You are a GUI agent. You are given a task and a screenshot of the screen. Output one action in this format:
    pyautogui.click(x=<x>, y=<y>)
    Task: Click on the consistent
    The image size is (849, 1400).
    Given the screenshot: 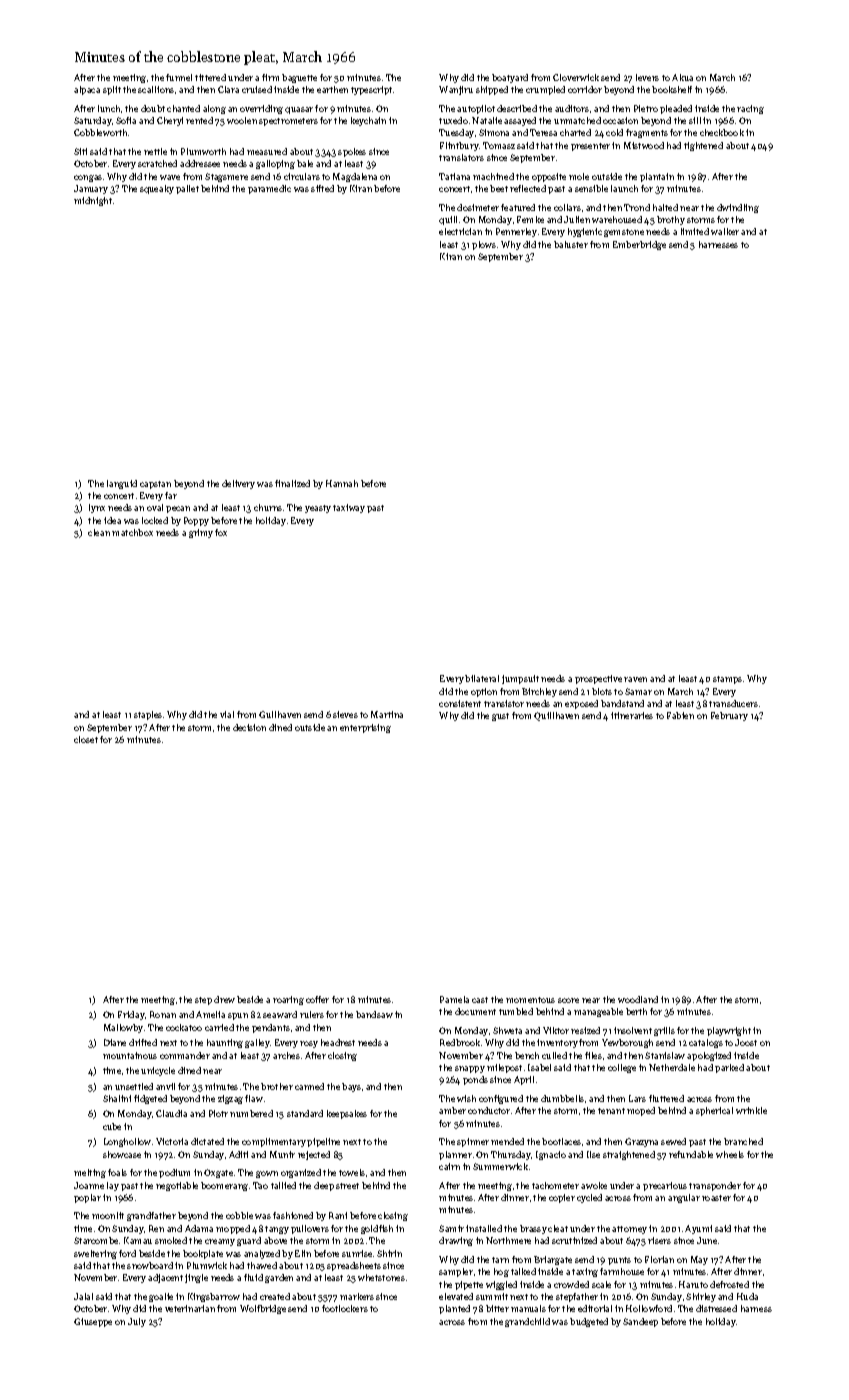 What is the action you would take?
    pyautogui.click(x=460, y=703)
